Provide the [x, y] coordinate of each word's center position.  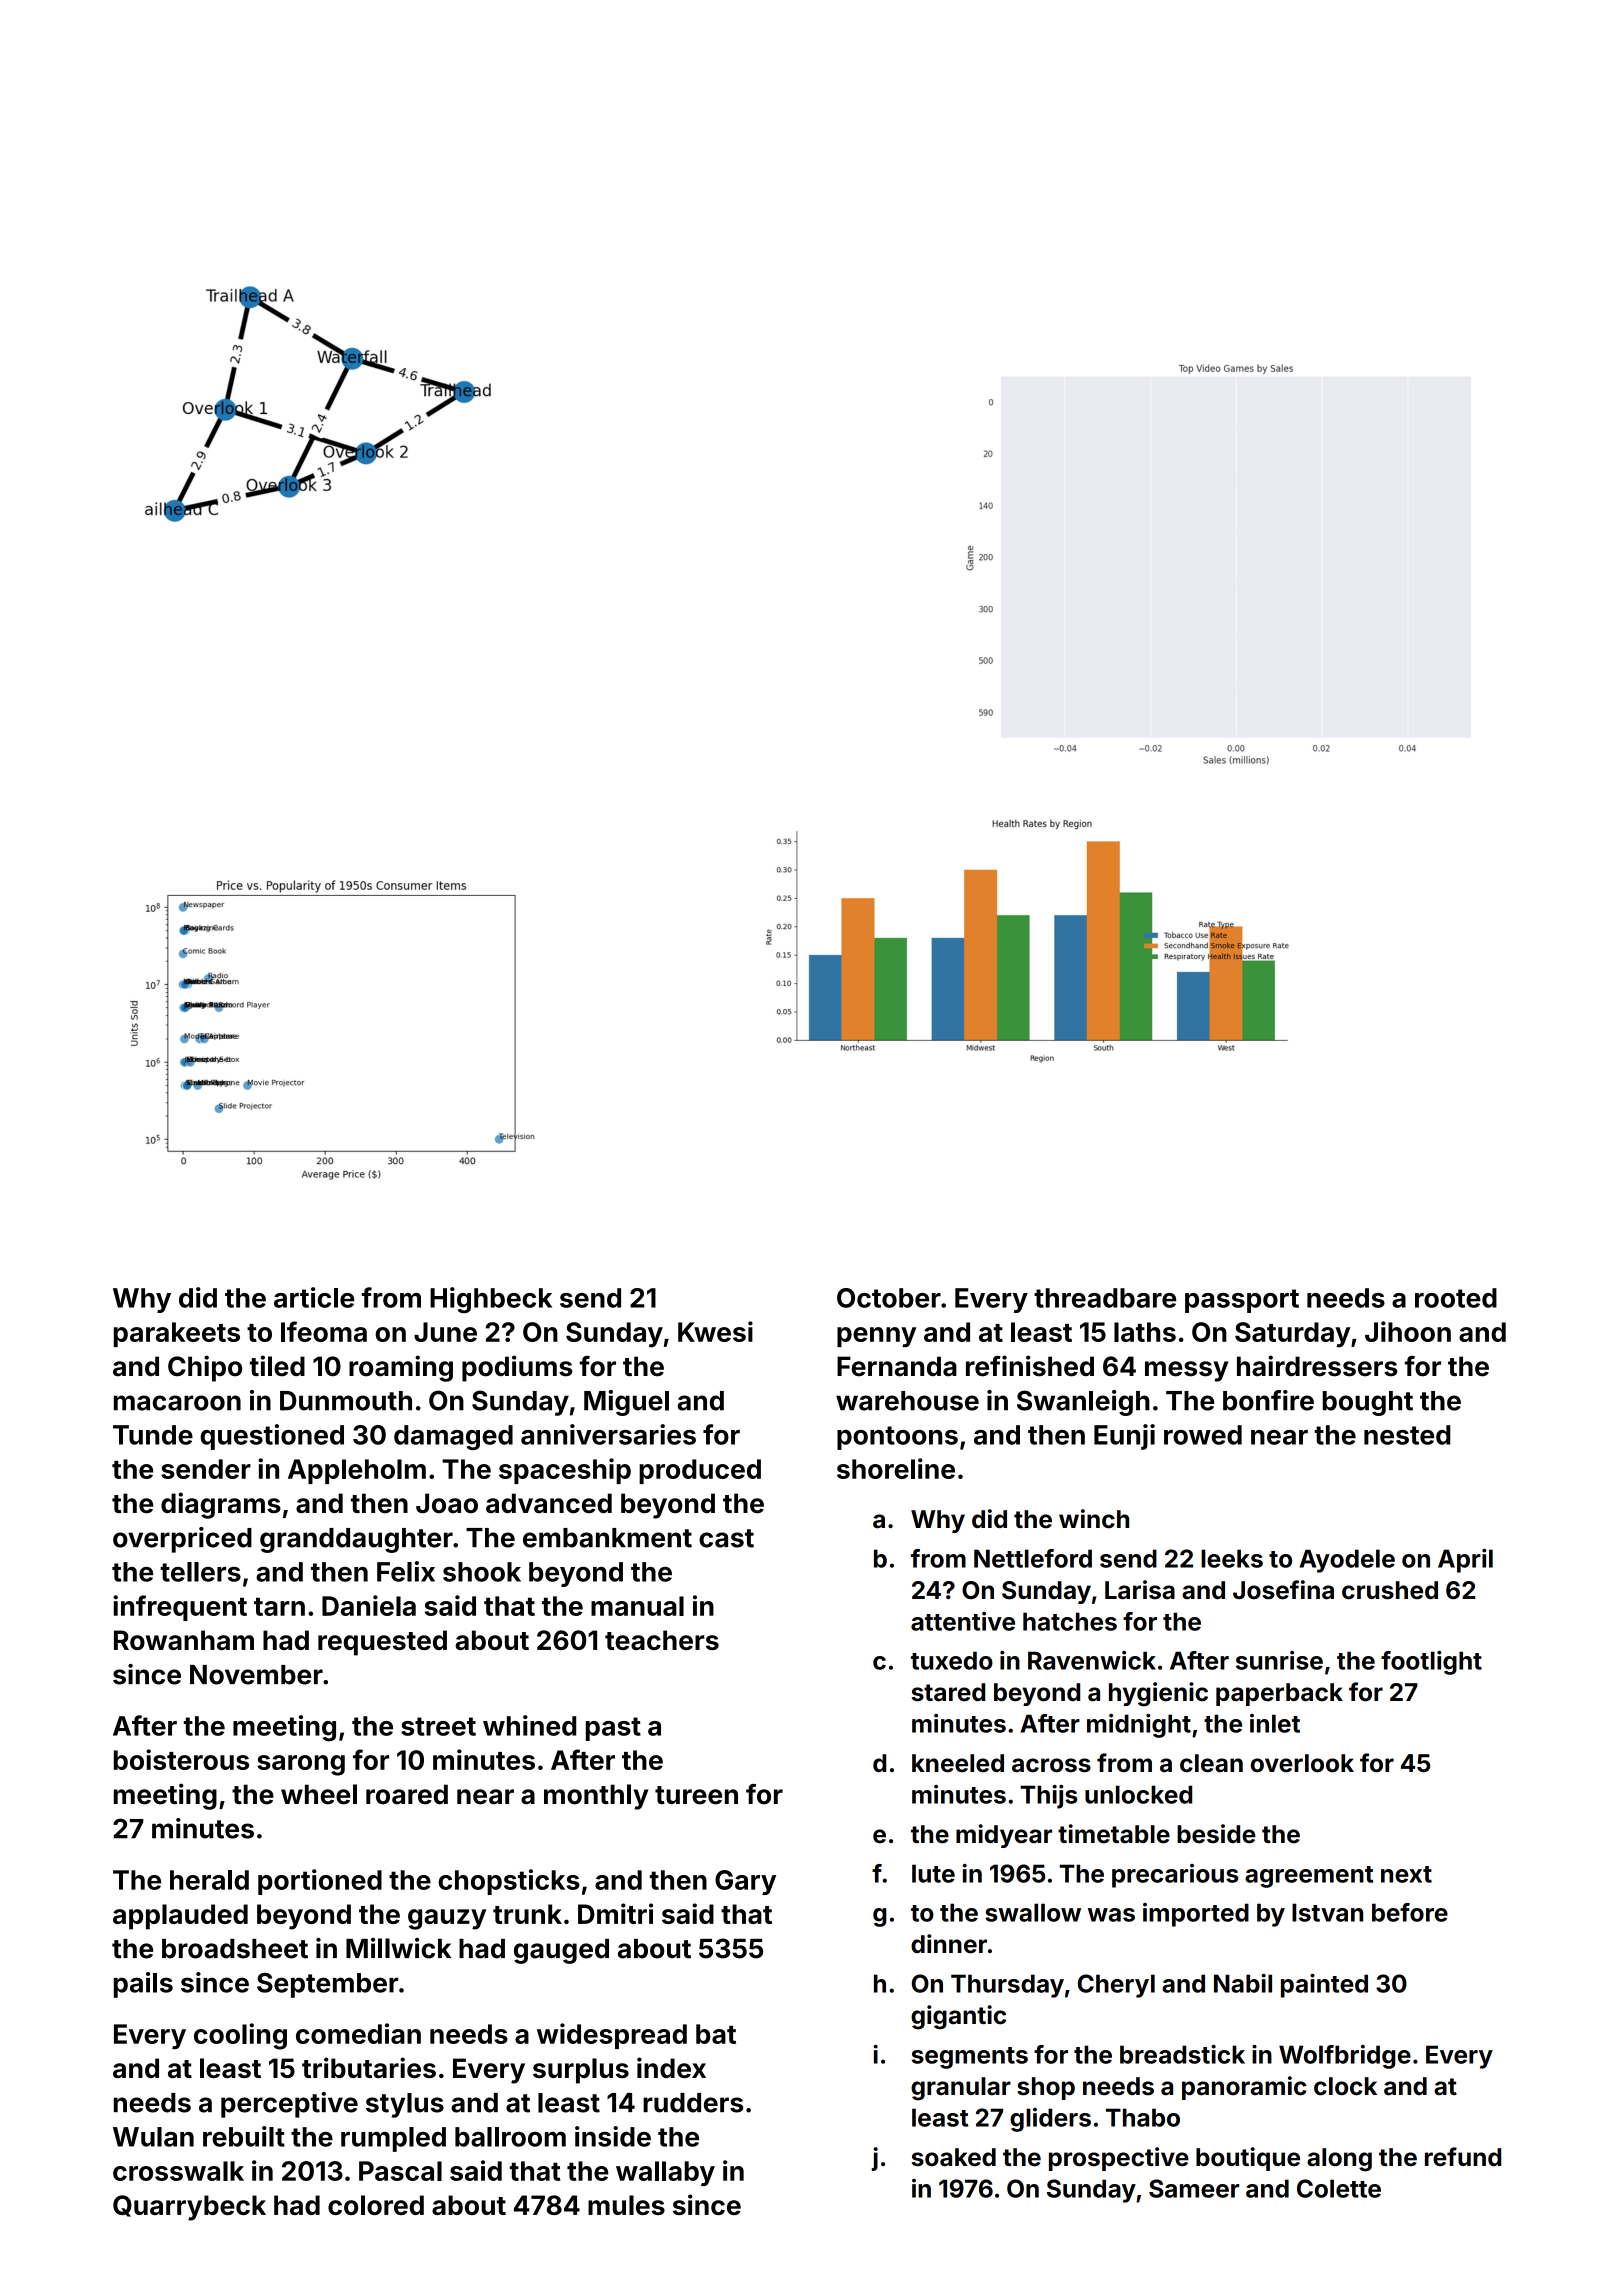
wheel [319, 1794]
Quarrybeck [189, 2208]
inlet [1275, 1723]
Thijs [1049, 1797]
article [314, 1297]
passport [1242, 1301]
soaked [954, 2157]
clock [1345, 2086]
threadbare [1105, 1298]
